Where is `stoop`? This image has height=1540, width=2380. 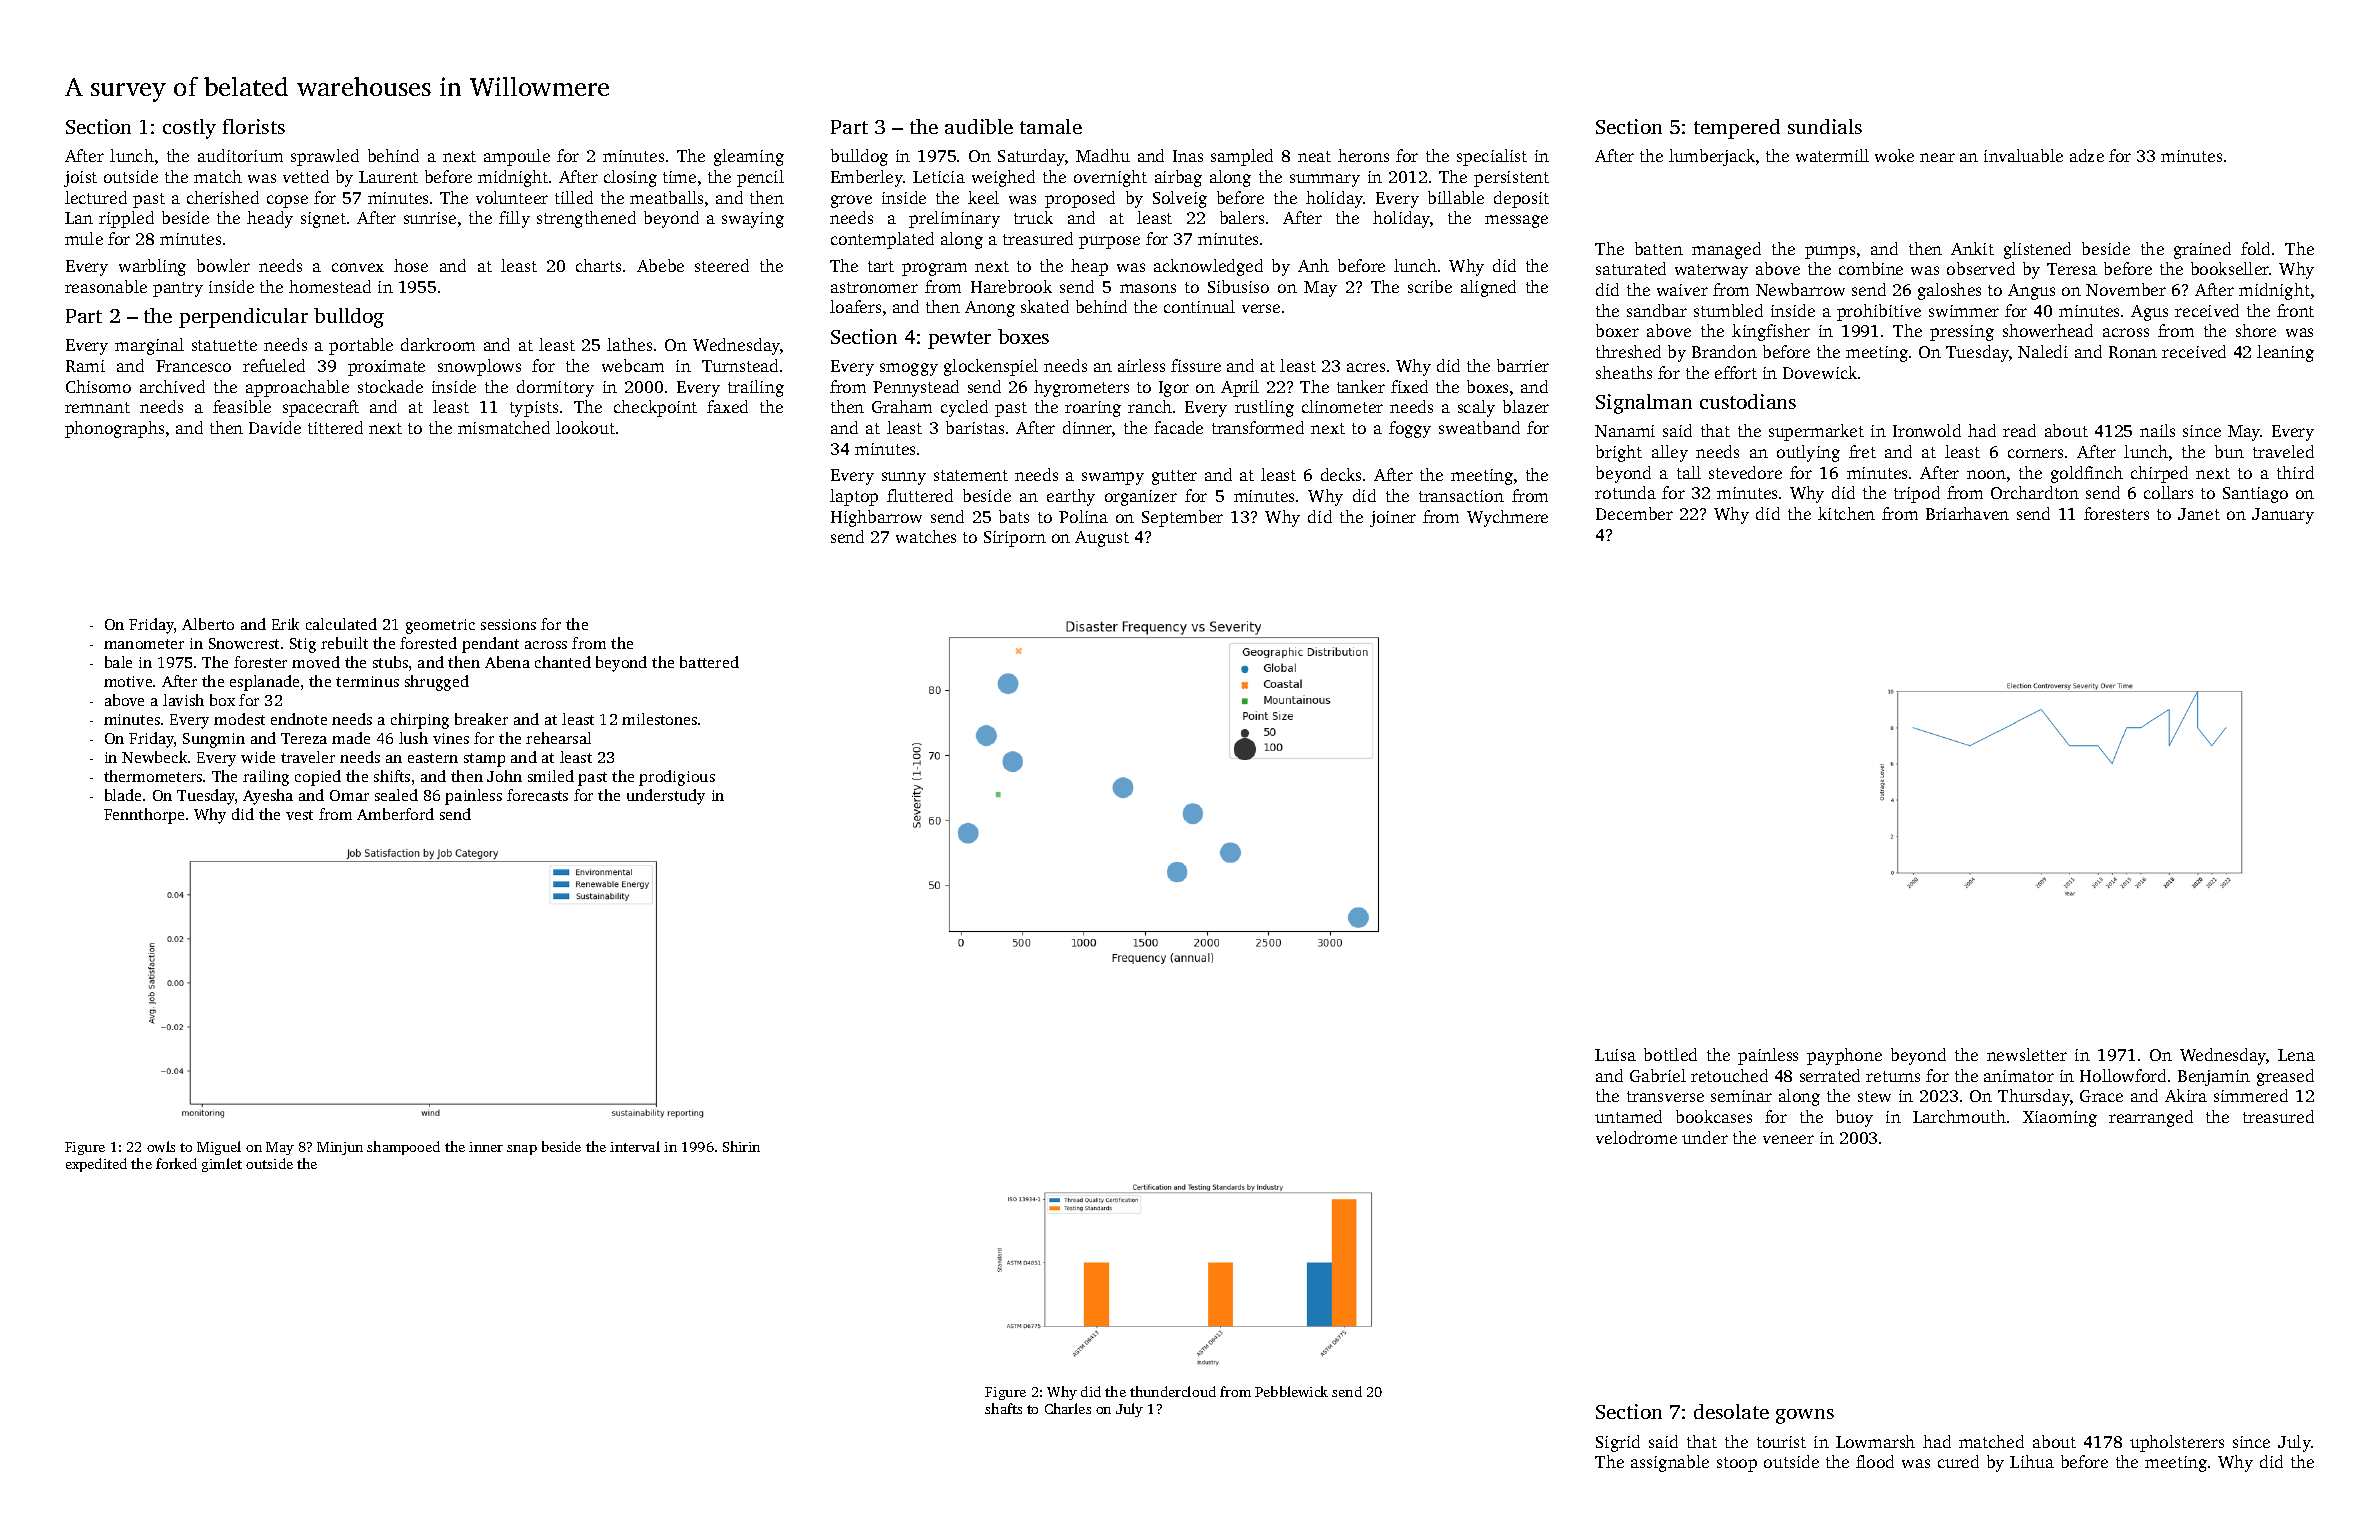
stoop is located at coordinates (1737, 1464).
